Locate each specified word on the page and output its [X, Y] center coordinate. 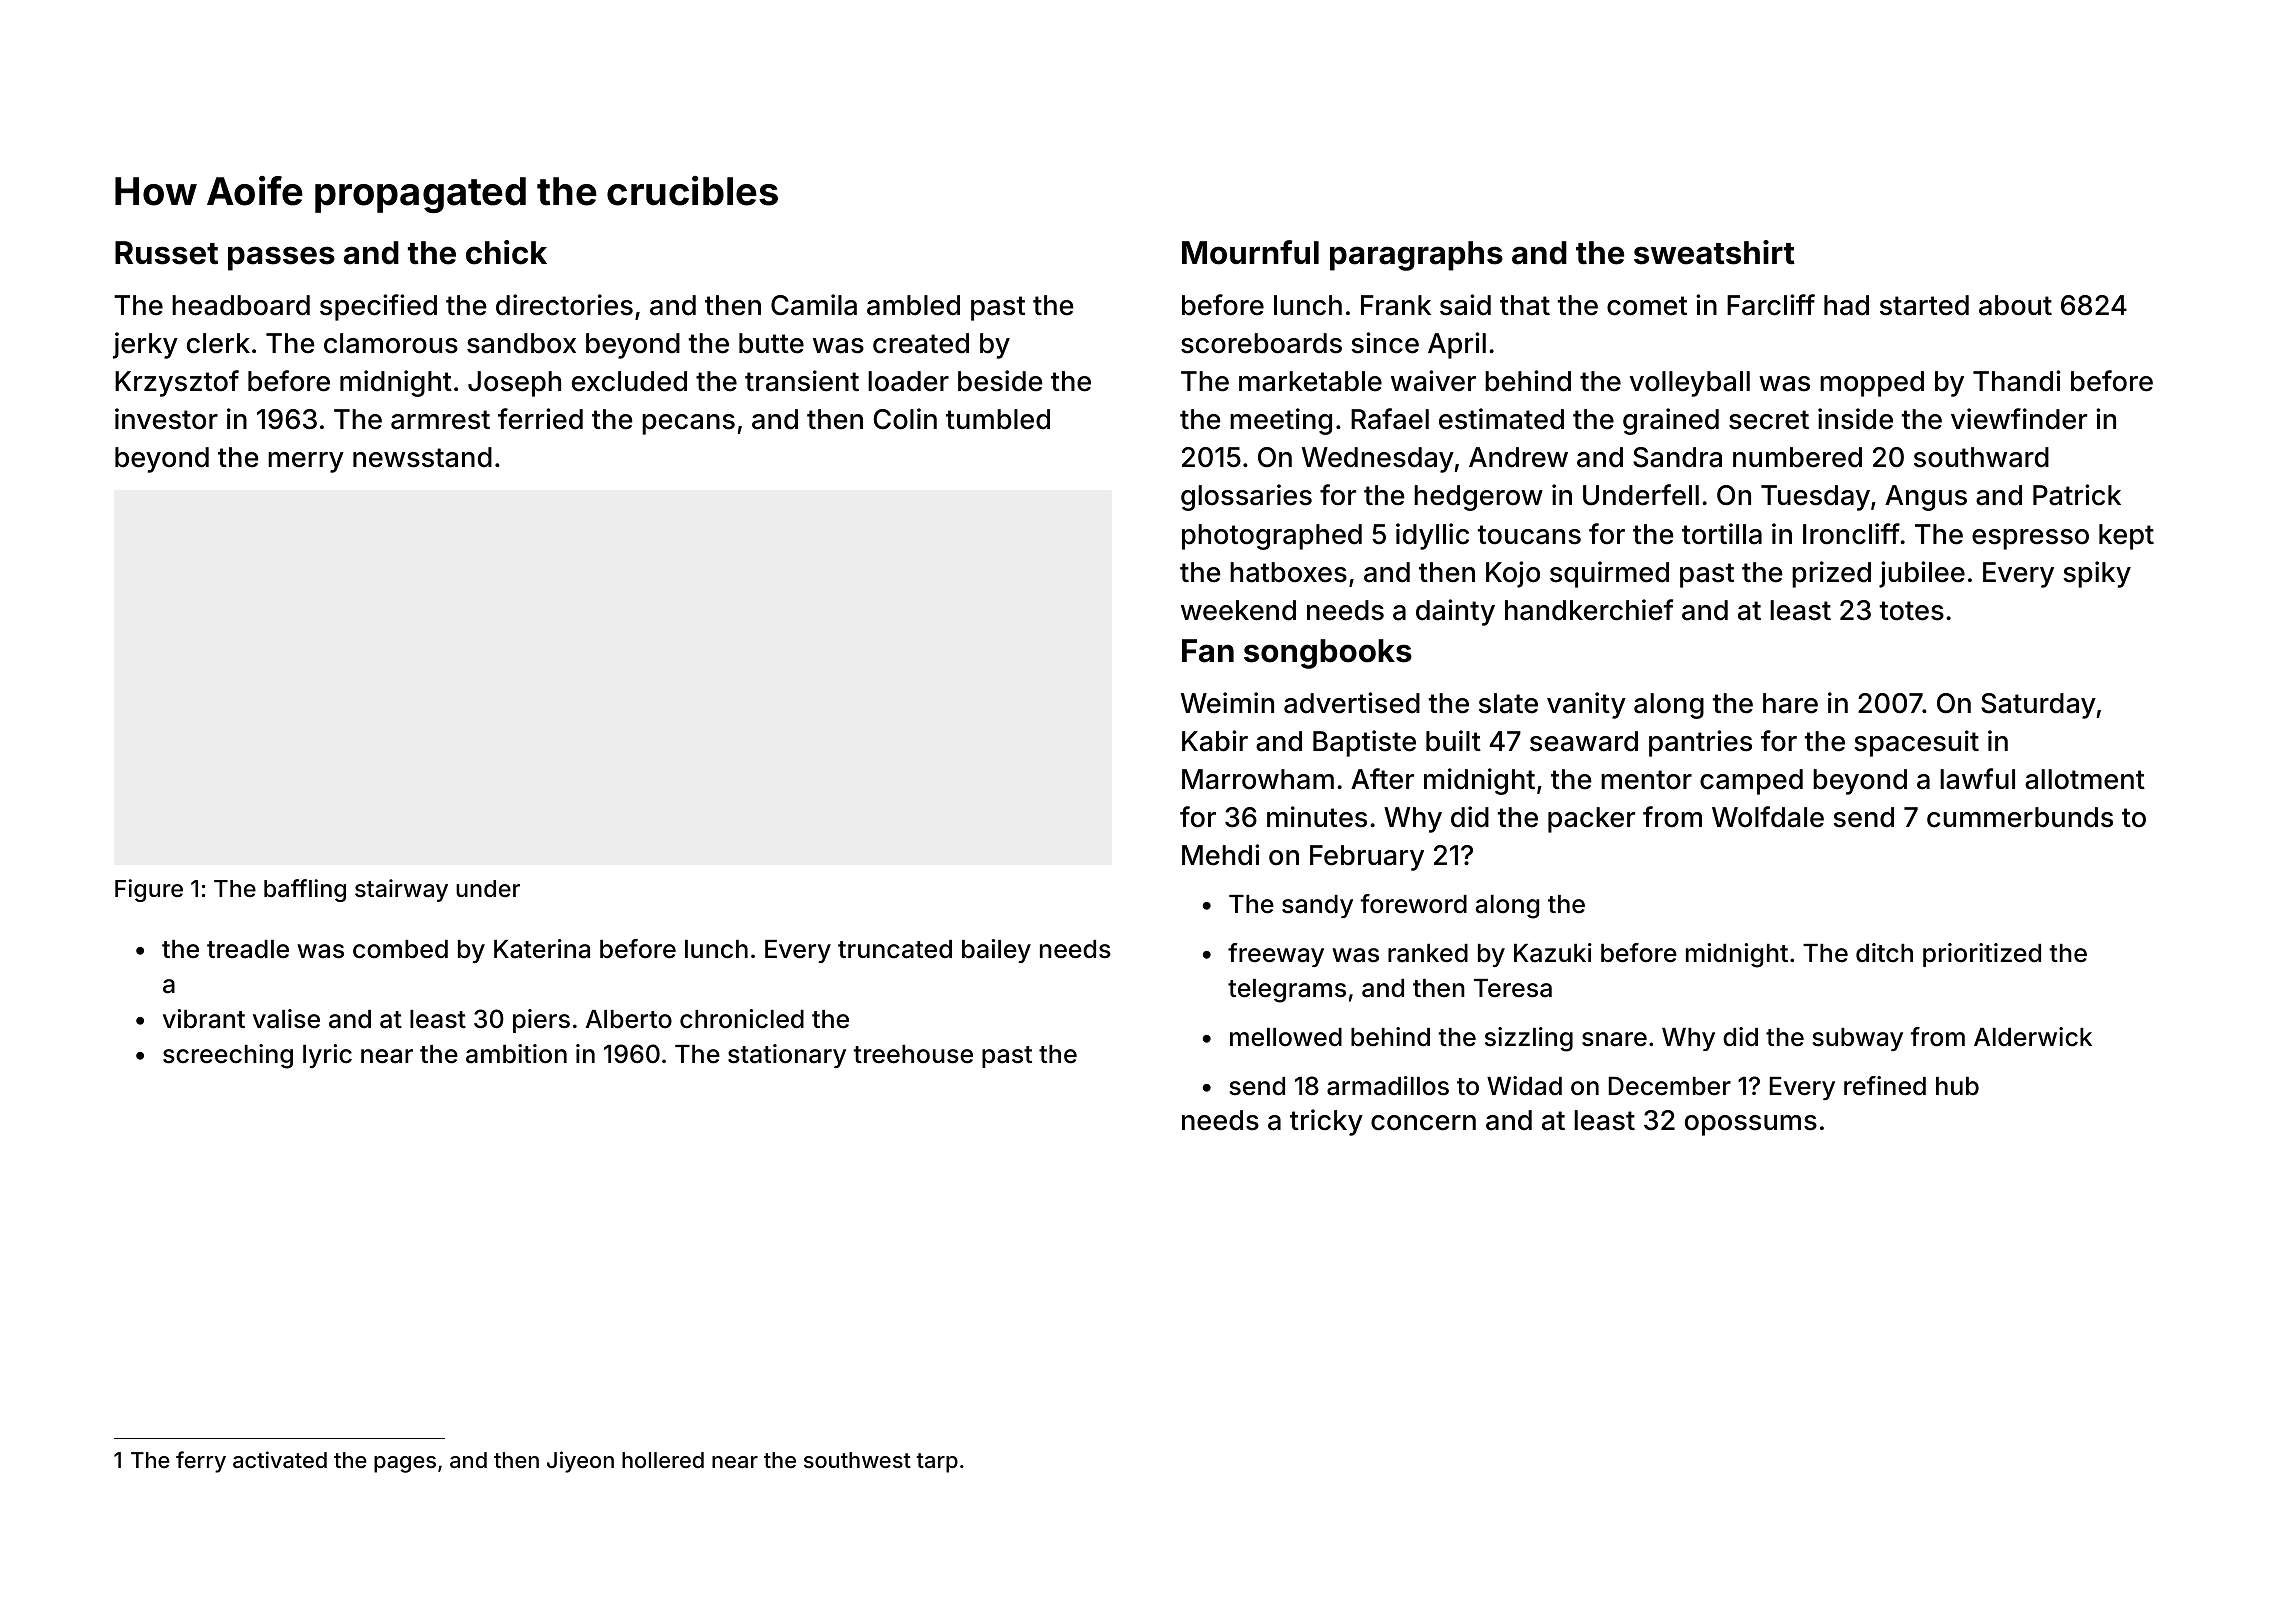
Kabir [1215, 741]
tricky [1326, 1122]
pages [405, 1464]
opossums [1751, 1125]
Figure [149, 890]
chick [506, 252]
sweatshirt [1714, 252]
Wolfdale [1768, 817]
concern [1423, 1123]
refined [1885, 1086]
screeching [228, 1056]
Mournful [1250, 252]
